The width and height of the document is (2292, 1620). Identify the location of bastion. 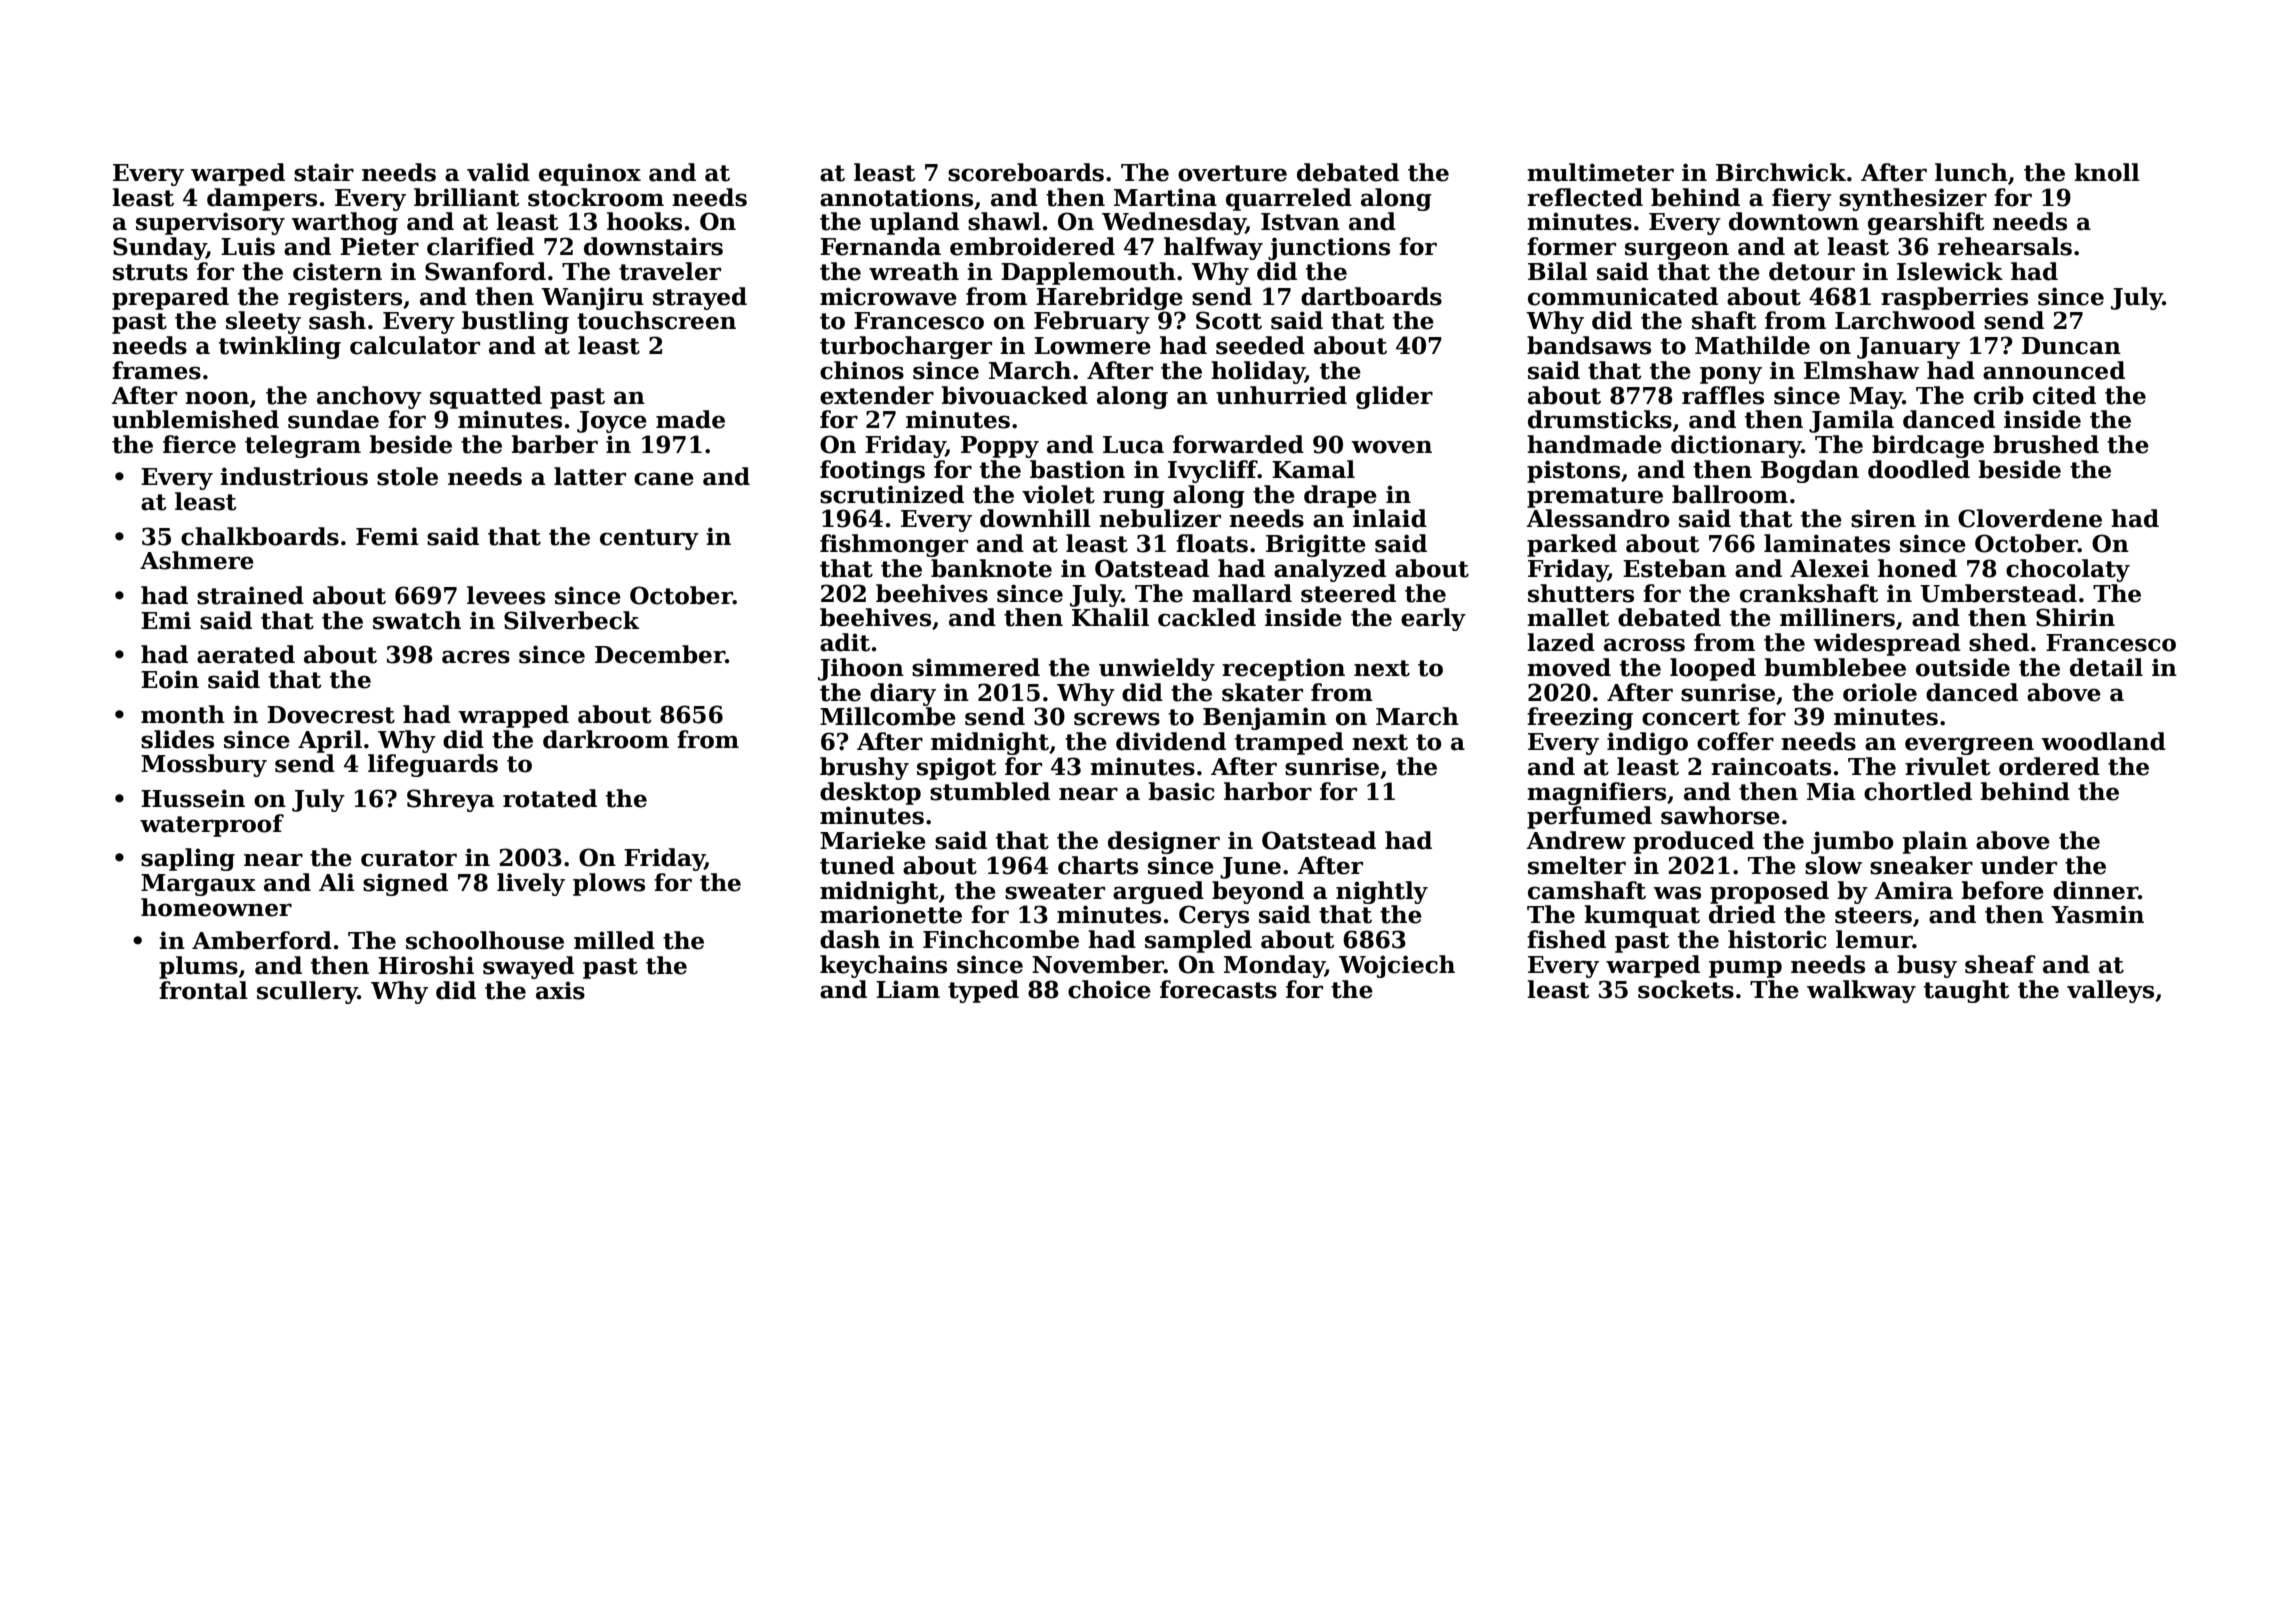
(1077, 469).
